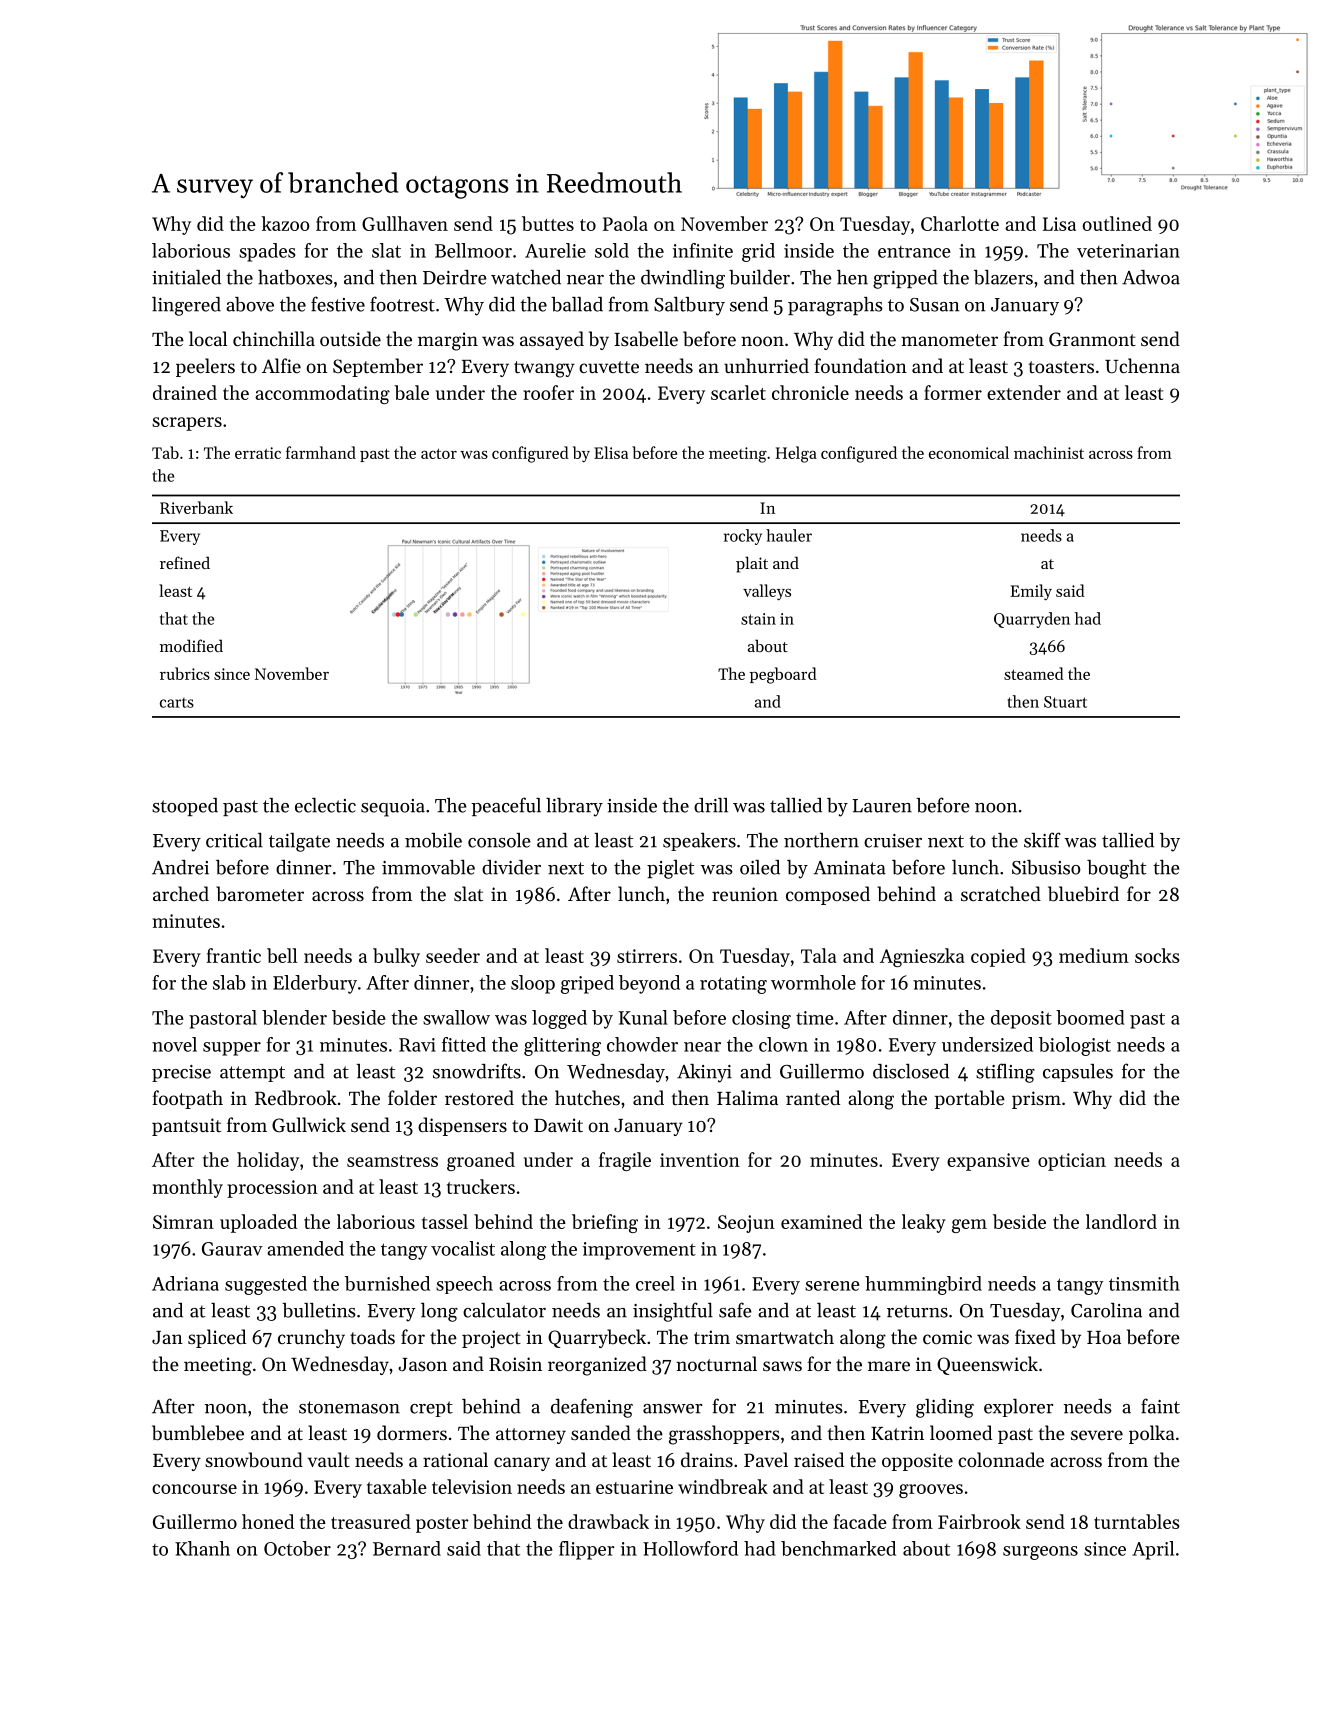  I want to click on benchmarked, so click(838, 1548).
